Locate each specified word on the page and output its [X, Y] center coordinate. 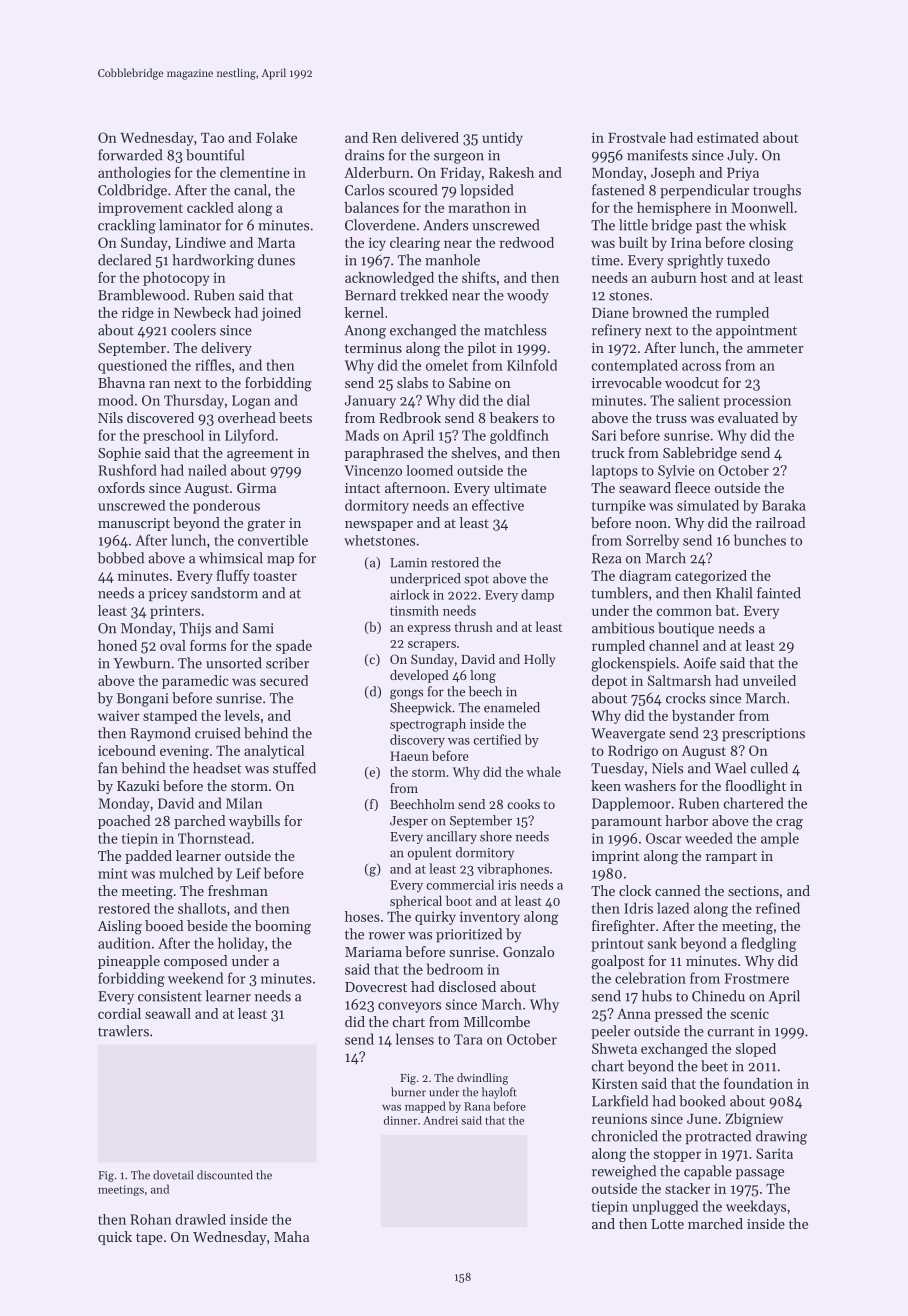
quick [115, 1238]
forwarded [130, 155]
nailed [207, 470]
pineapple [129, 962]
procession [757, 401]
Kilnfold [532, 365]
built [633, 242]
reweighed [624, 1172]
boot [459, 900]
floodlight [755, 787]
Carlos [364, 190]
